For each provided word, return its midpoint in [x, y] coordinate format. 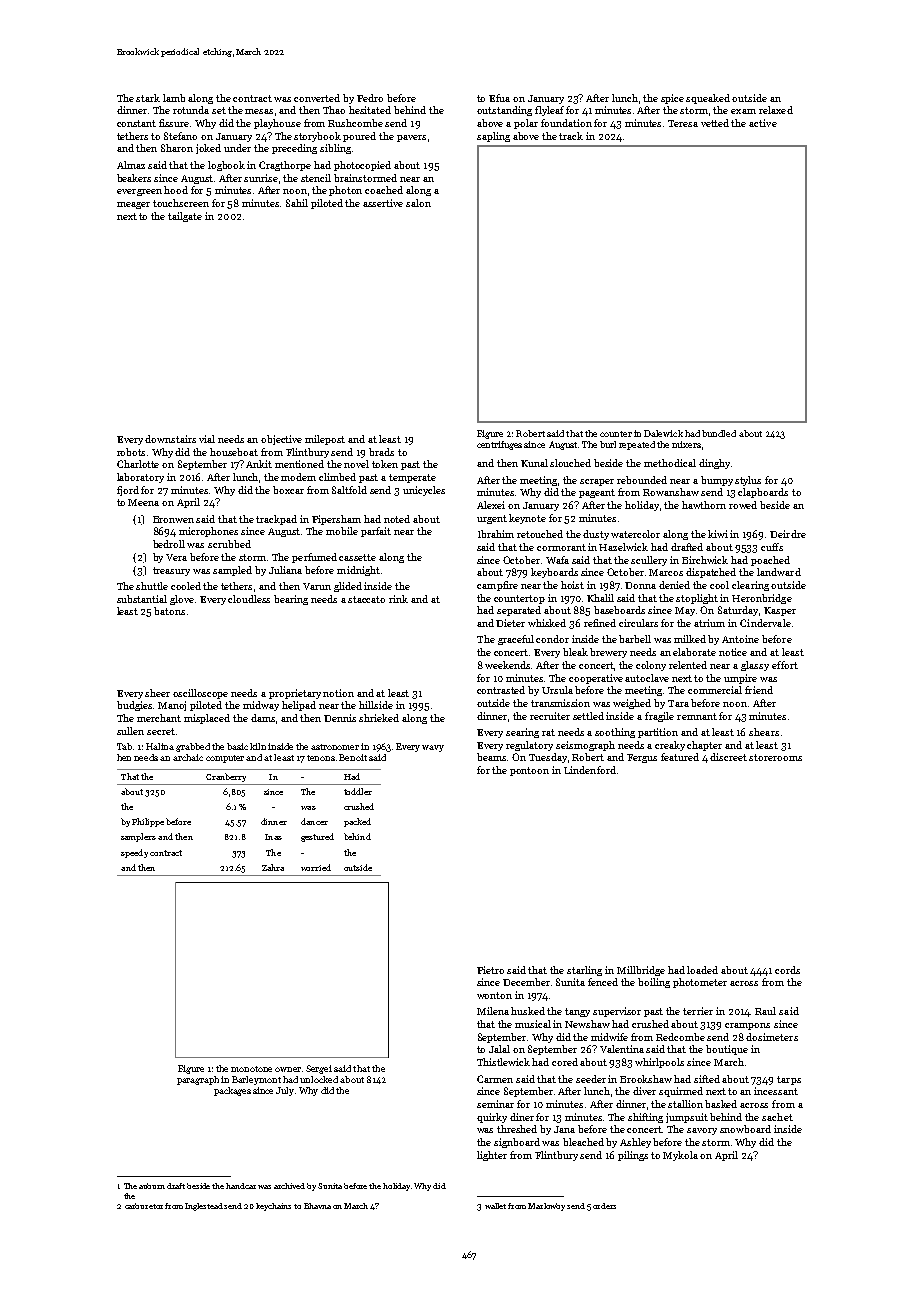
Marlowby [546, 1207]
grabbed [193, 747]
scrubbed [229, 544]
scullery [649, 561]
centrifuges [499, 445]
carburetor [144, 1206]
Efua [499, 98]
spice [672, 99]
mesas [259, 111]
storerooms [775, 757]
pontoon [529, 771]
